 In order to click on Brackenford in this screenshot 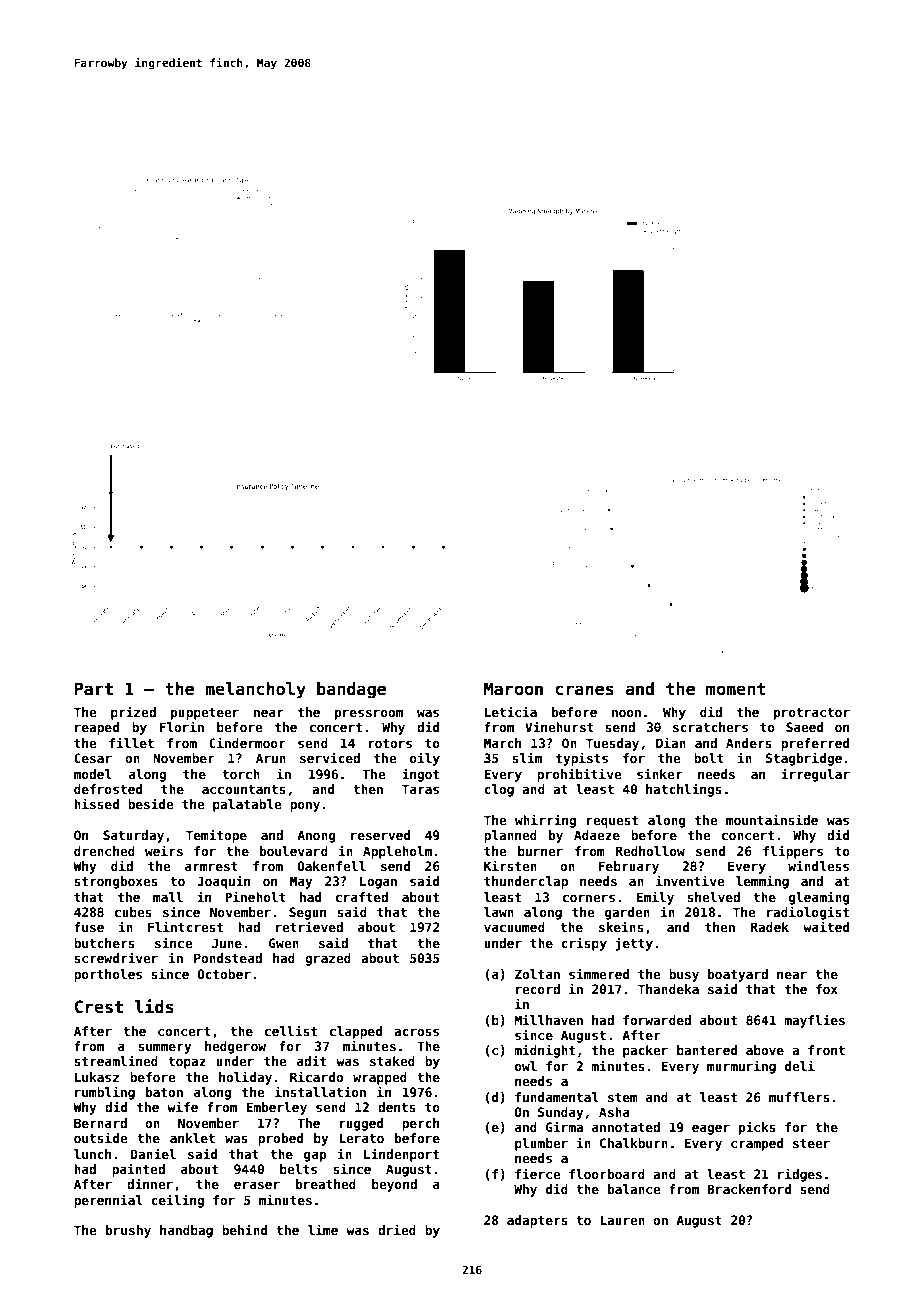, I will do `click(749, 1189)`.
